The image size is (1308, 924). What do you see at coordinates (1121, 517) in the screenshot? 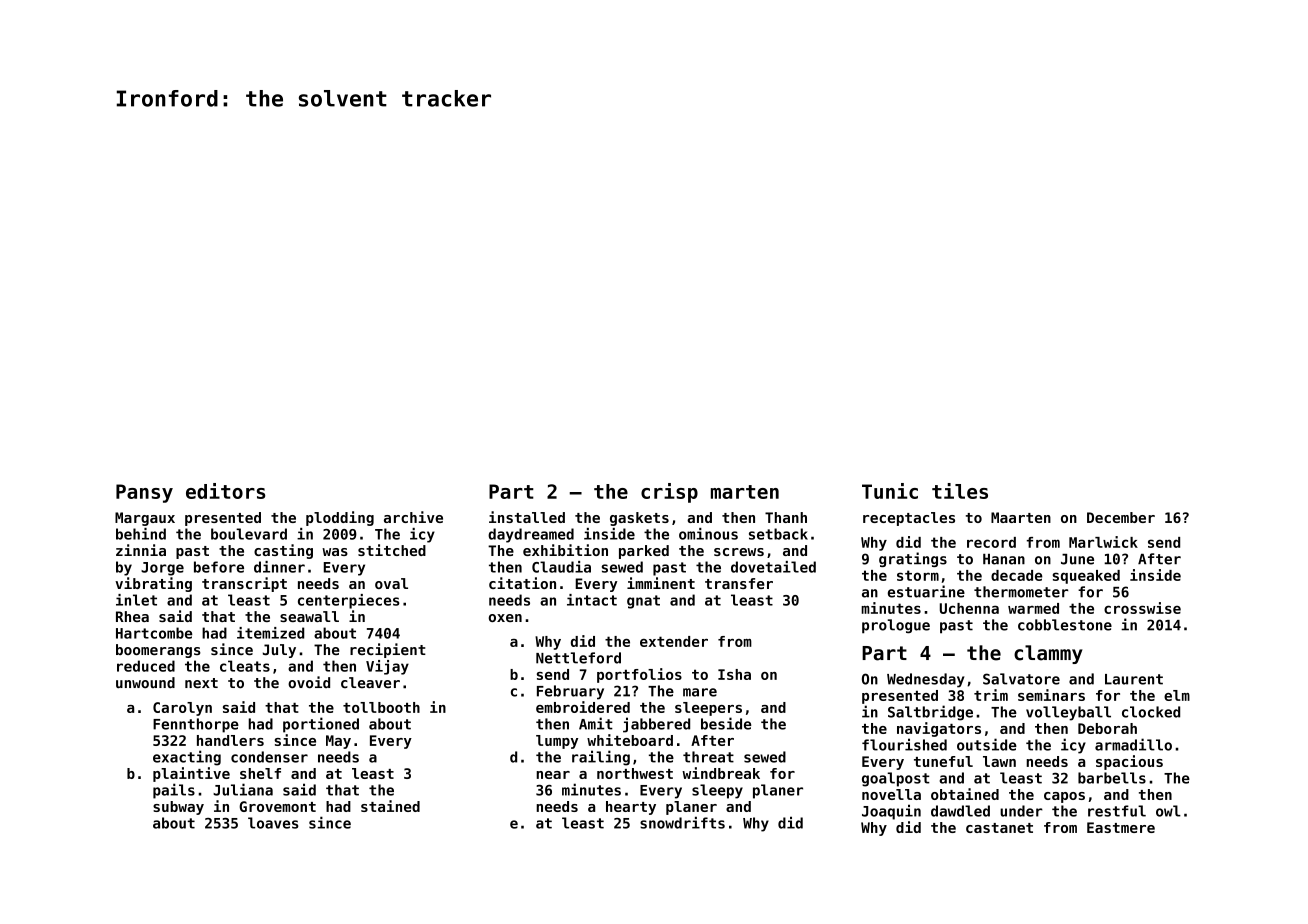
I see `December` at bounding box center [1121, 517].
